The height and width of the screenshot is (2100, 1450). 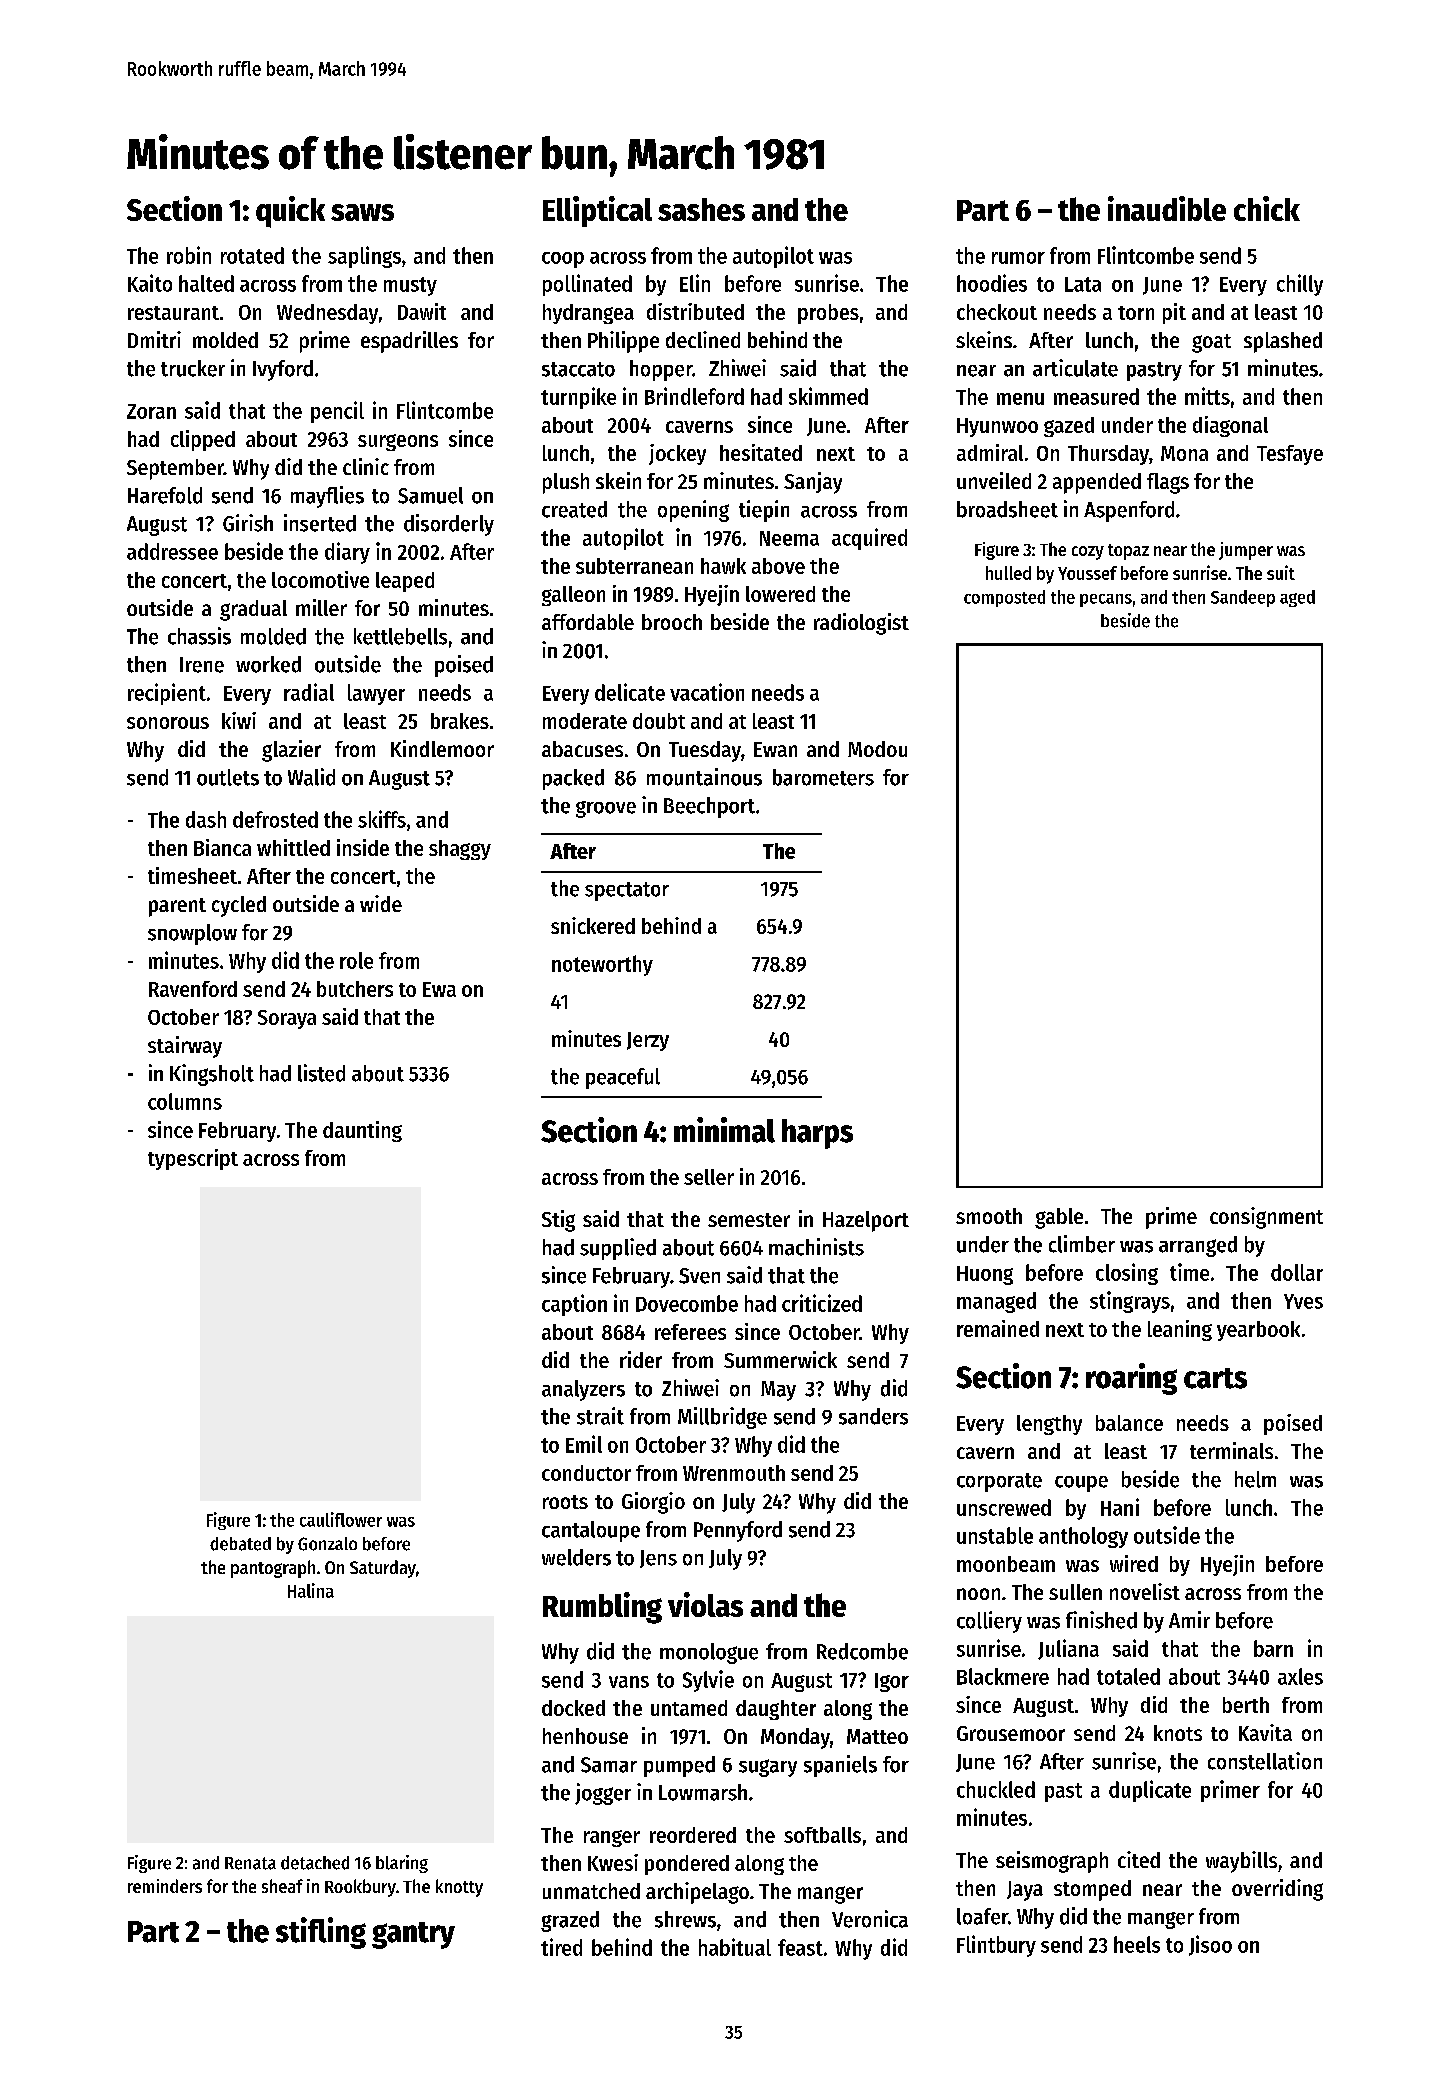 I want to click on glazier, so click(x=291, y=751).
